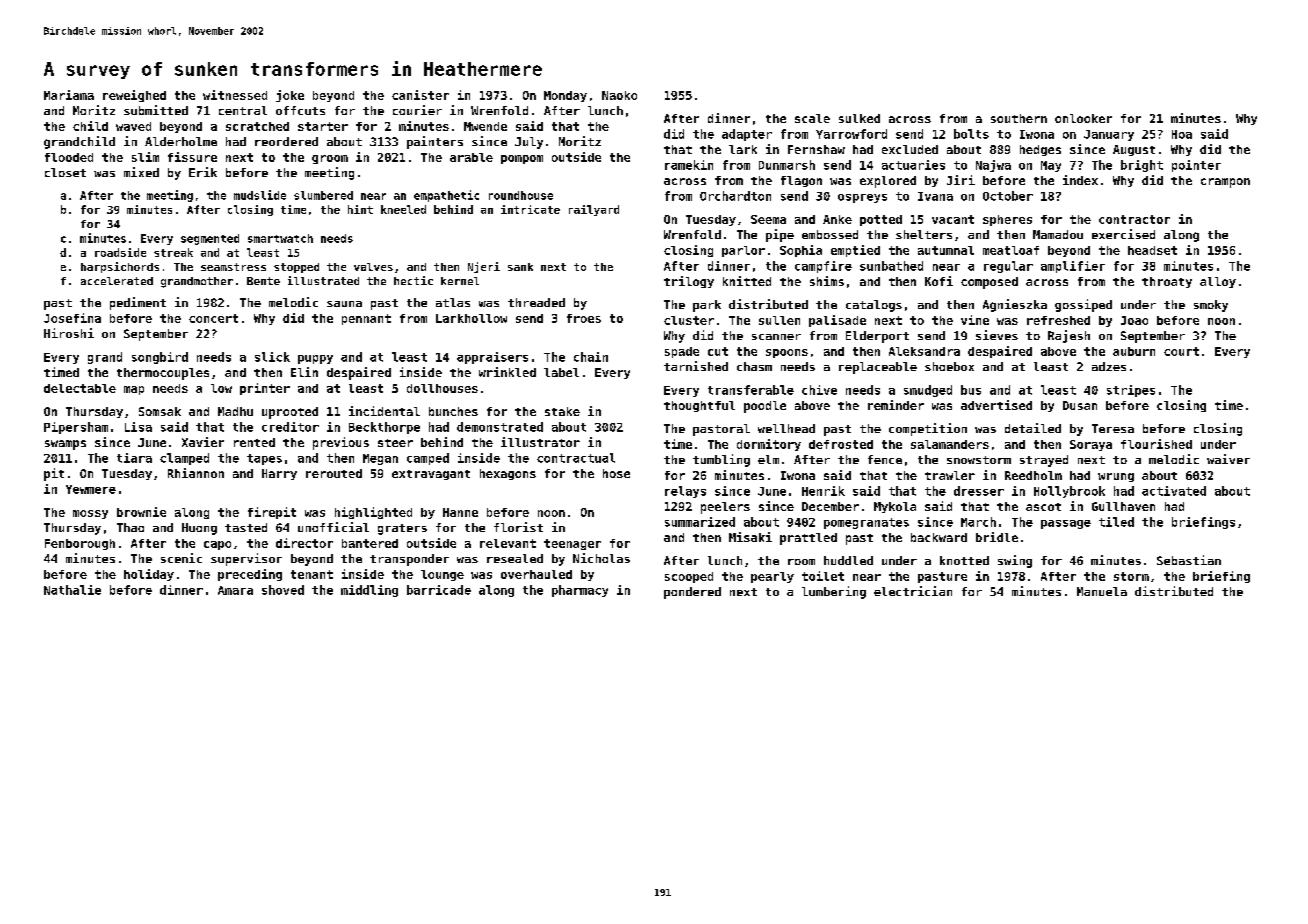 This page has height=924, width=1308. Describe the element at coordinates (1091, 445) in the page. I see `Soraya` at that location.
